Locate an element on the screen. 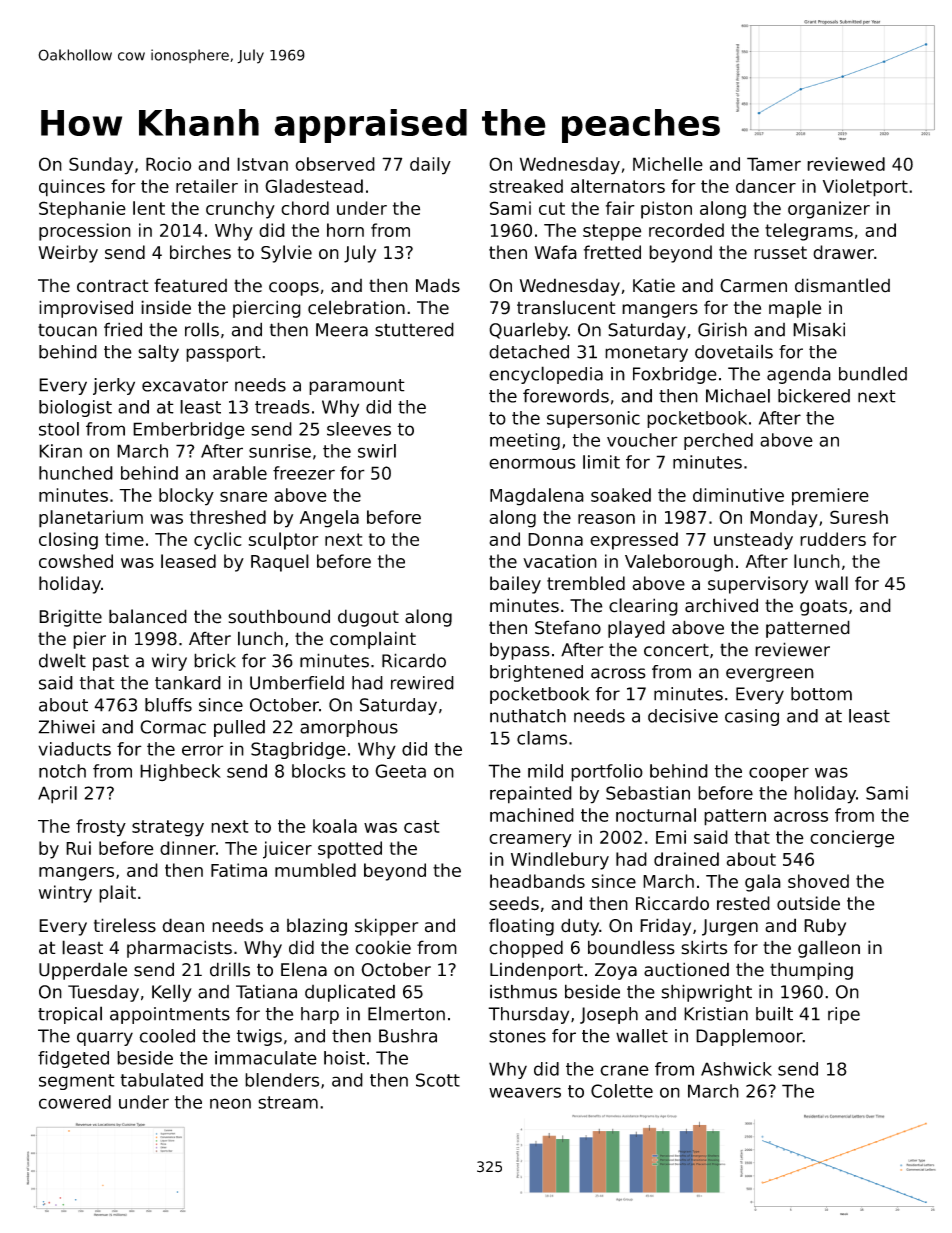  Scott is located at coordinates (438, 1080).
